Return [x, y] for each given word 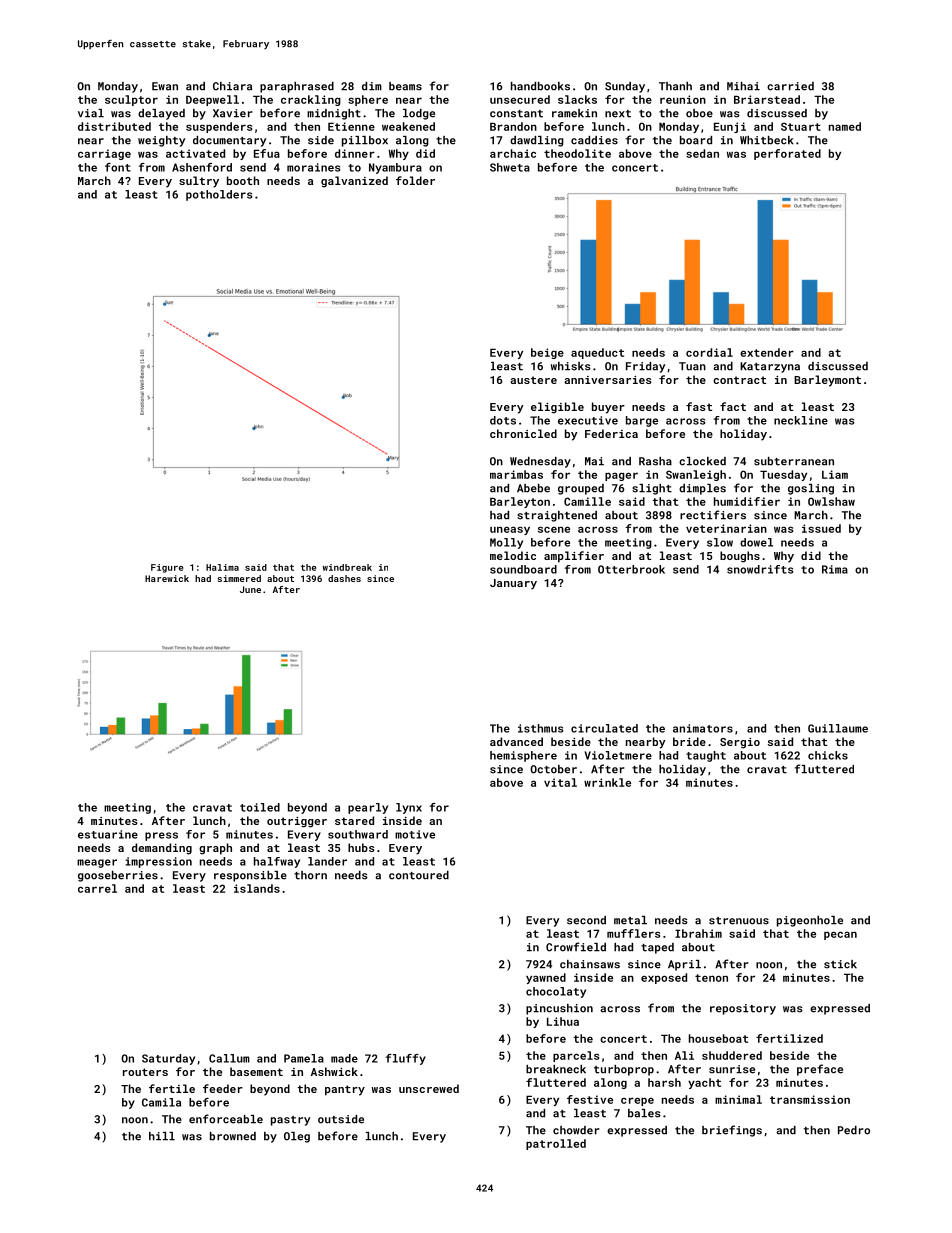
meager [97, 863]
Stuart [801, 126]
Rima [835, 569]
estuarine [108, 834]
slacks [577, 99]
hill [162, 1136]
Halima [222, 567]
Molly [506, 543]
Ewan [165, 86]
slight [652, 489]
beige [547, 353]
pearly [368, 808]
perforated [787, 154]
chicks [828, 755]
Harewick [167, 578]
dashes [344, 578]
